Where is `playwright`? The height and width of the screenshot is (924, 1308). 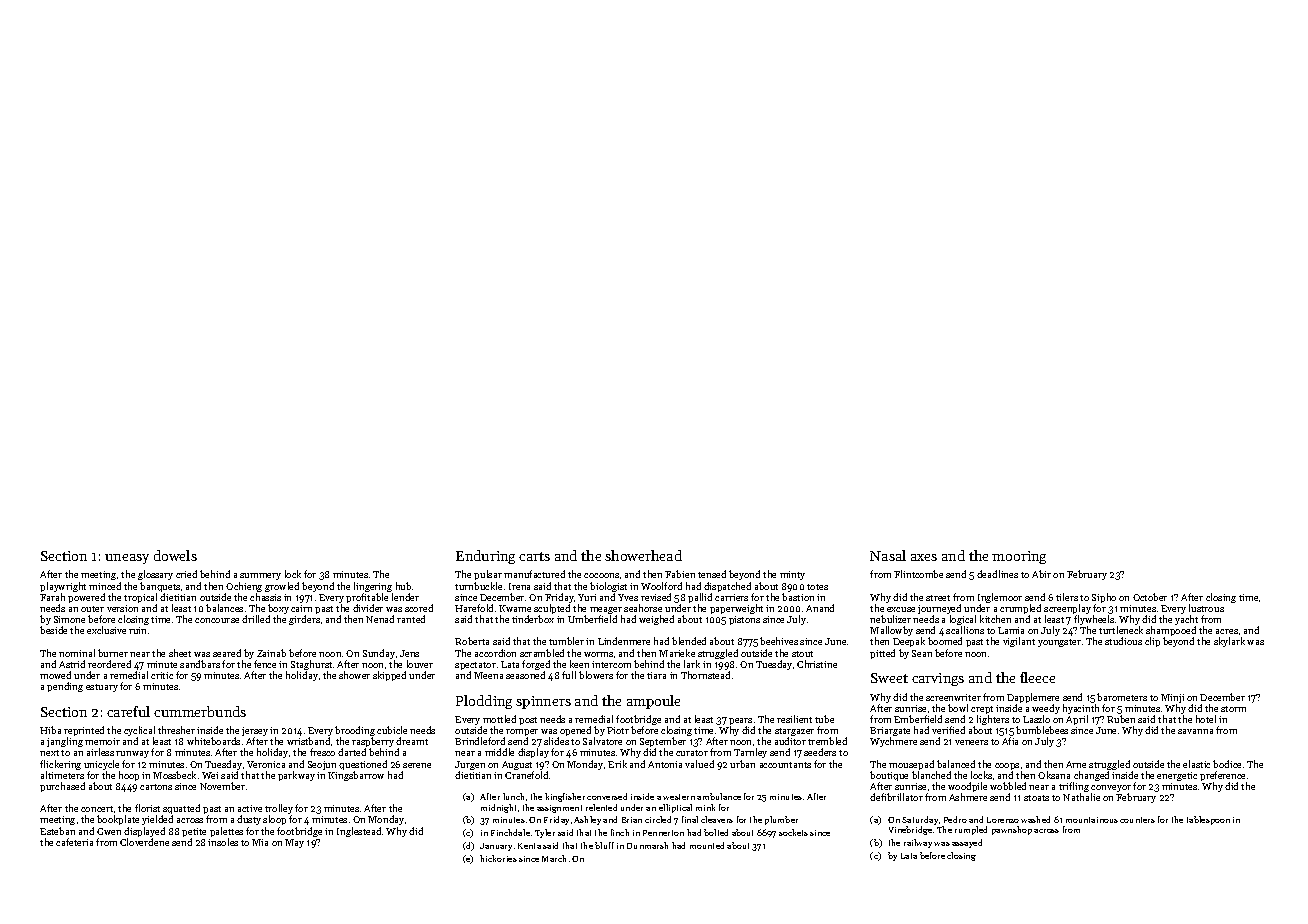 playwright is located at coordinates (63, 587).
